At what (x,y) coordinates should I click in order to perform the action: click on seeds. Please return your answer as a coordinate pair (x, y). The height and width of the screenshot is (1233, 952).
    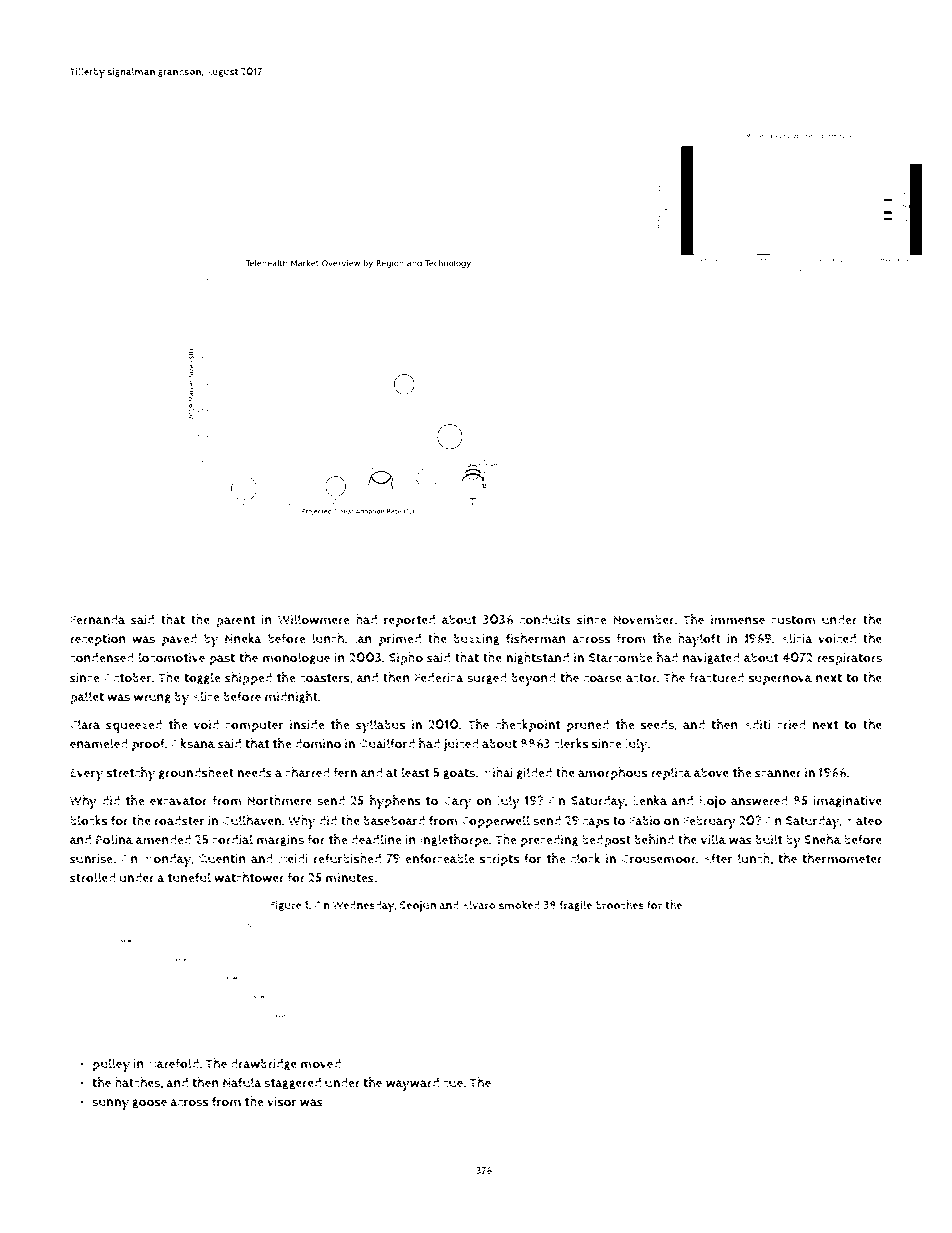
    Looking at the image, I should click on (657, 724).
